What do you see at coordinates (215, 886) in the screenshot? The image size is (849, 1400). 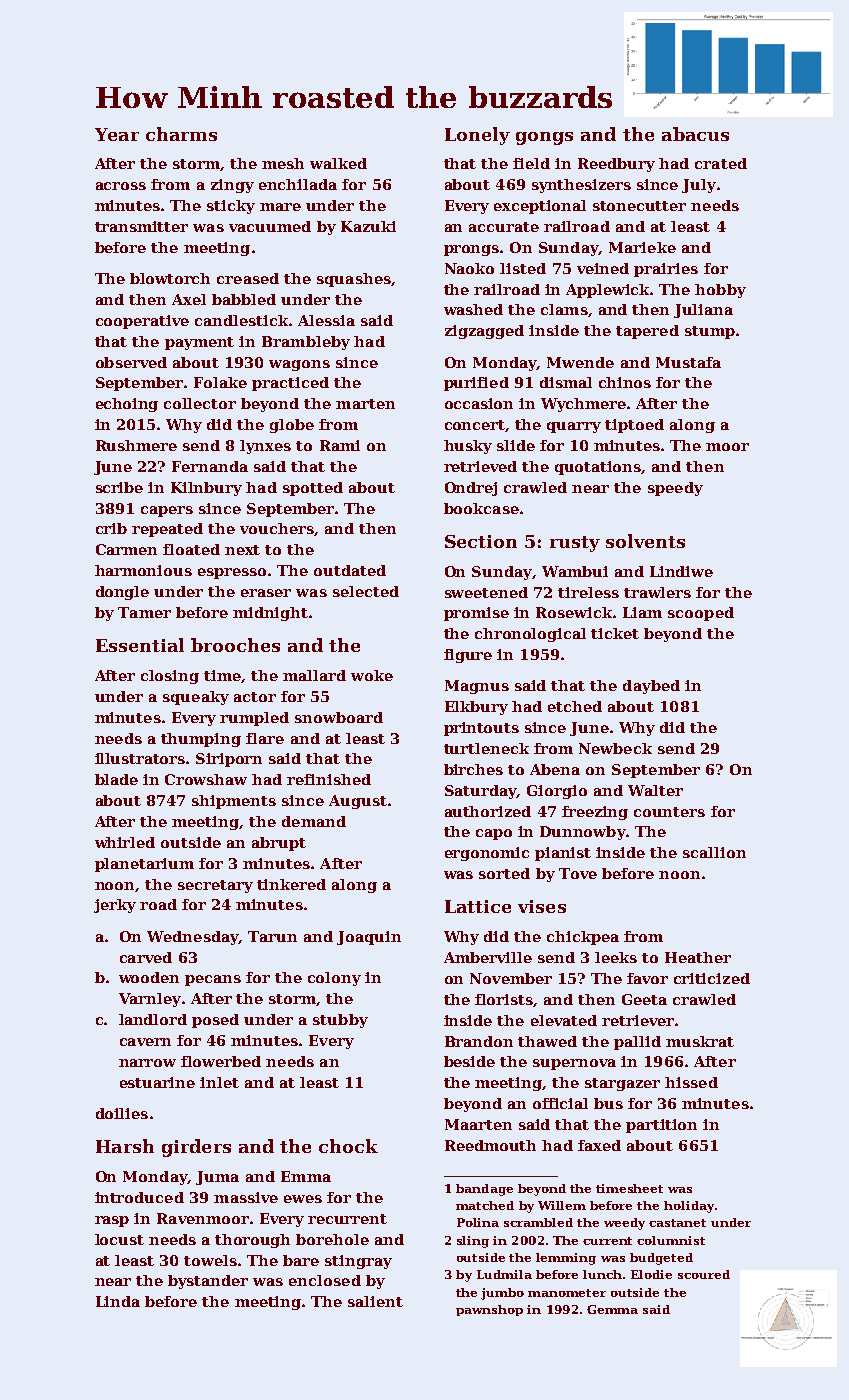 I see `secretary` at bounding box center [215, 886].
